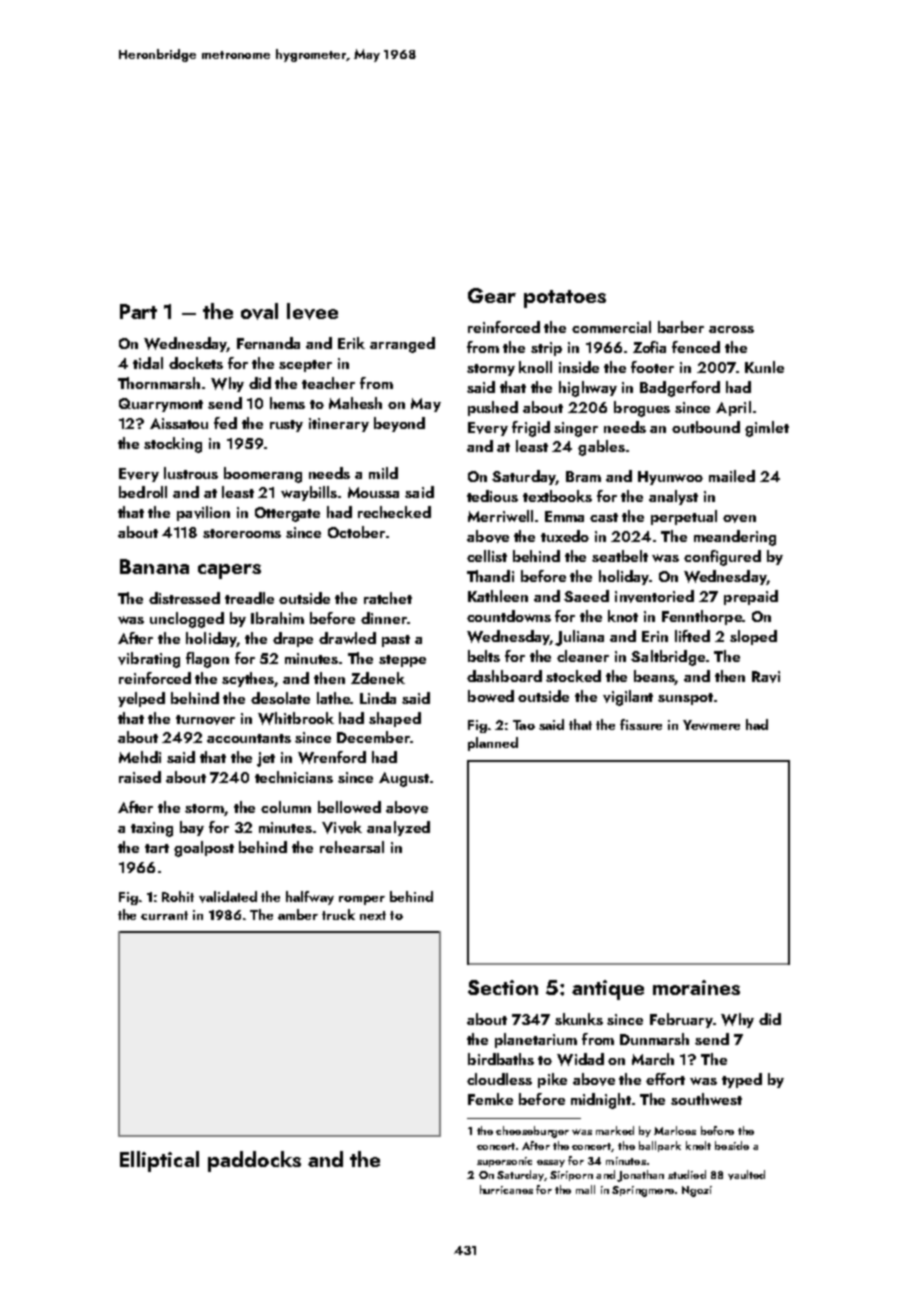  I want to click on ratchet, so click(388, 598).
